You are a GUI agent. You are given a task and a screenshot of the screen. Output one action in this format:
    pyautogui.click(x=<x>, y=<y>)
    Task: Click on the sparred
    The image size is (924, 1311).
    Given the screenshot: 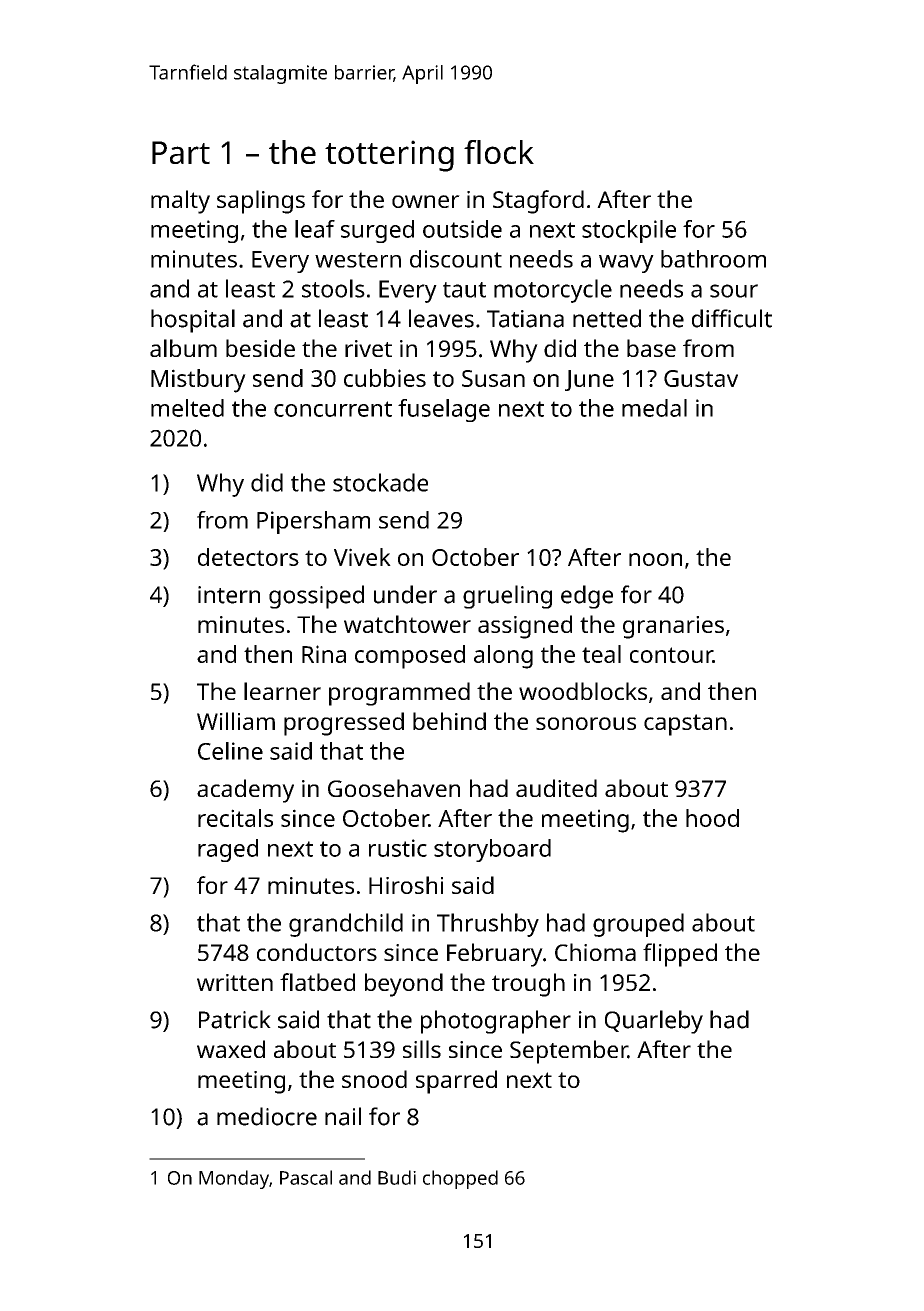 What is the action you would take?
    pyautogui.click(x=456, y=1082)
